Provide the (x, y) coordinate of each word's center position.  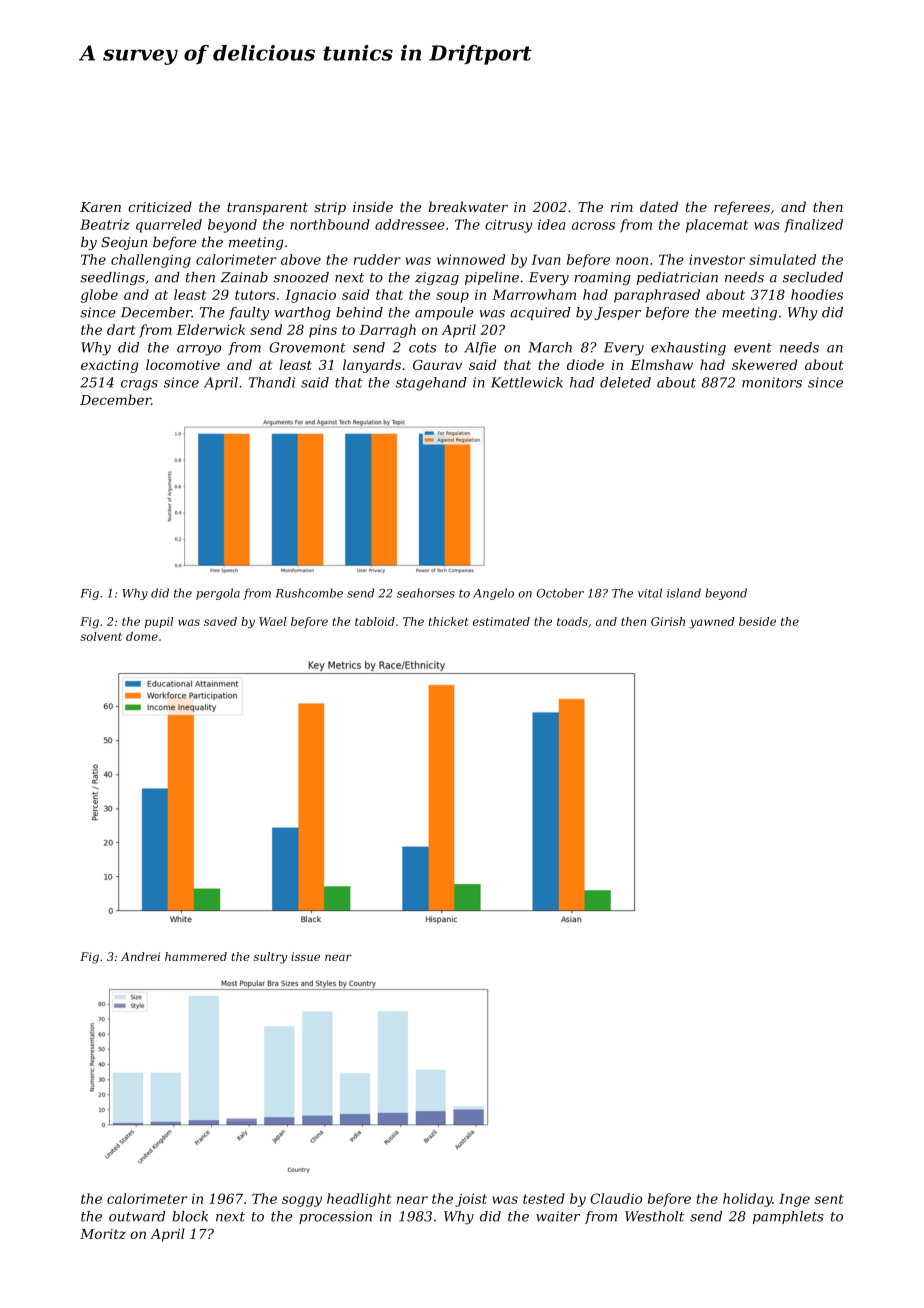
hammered (196, 956)
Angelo (493, 594)
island (684, 593)
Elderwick (210, 329)
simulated (782, 259)
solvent (101, 636)
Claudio (616, 1198)
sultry (270, 958)
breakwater (468, 206)
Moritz (103, 1234)
